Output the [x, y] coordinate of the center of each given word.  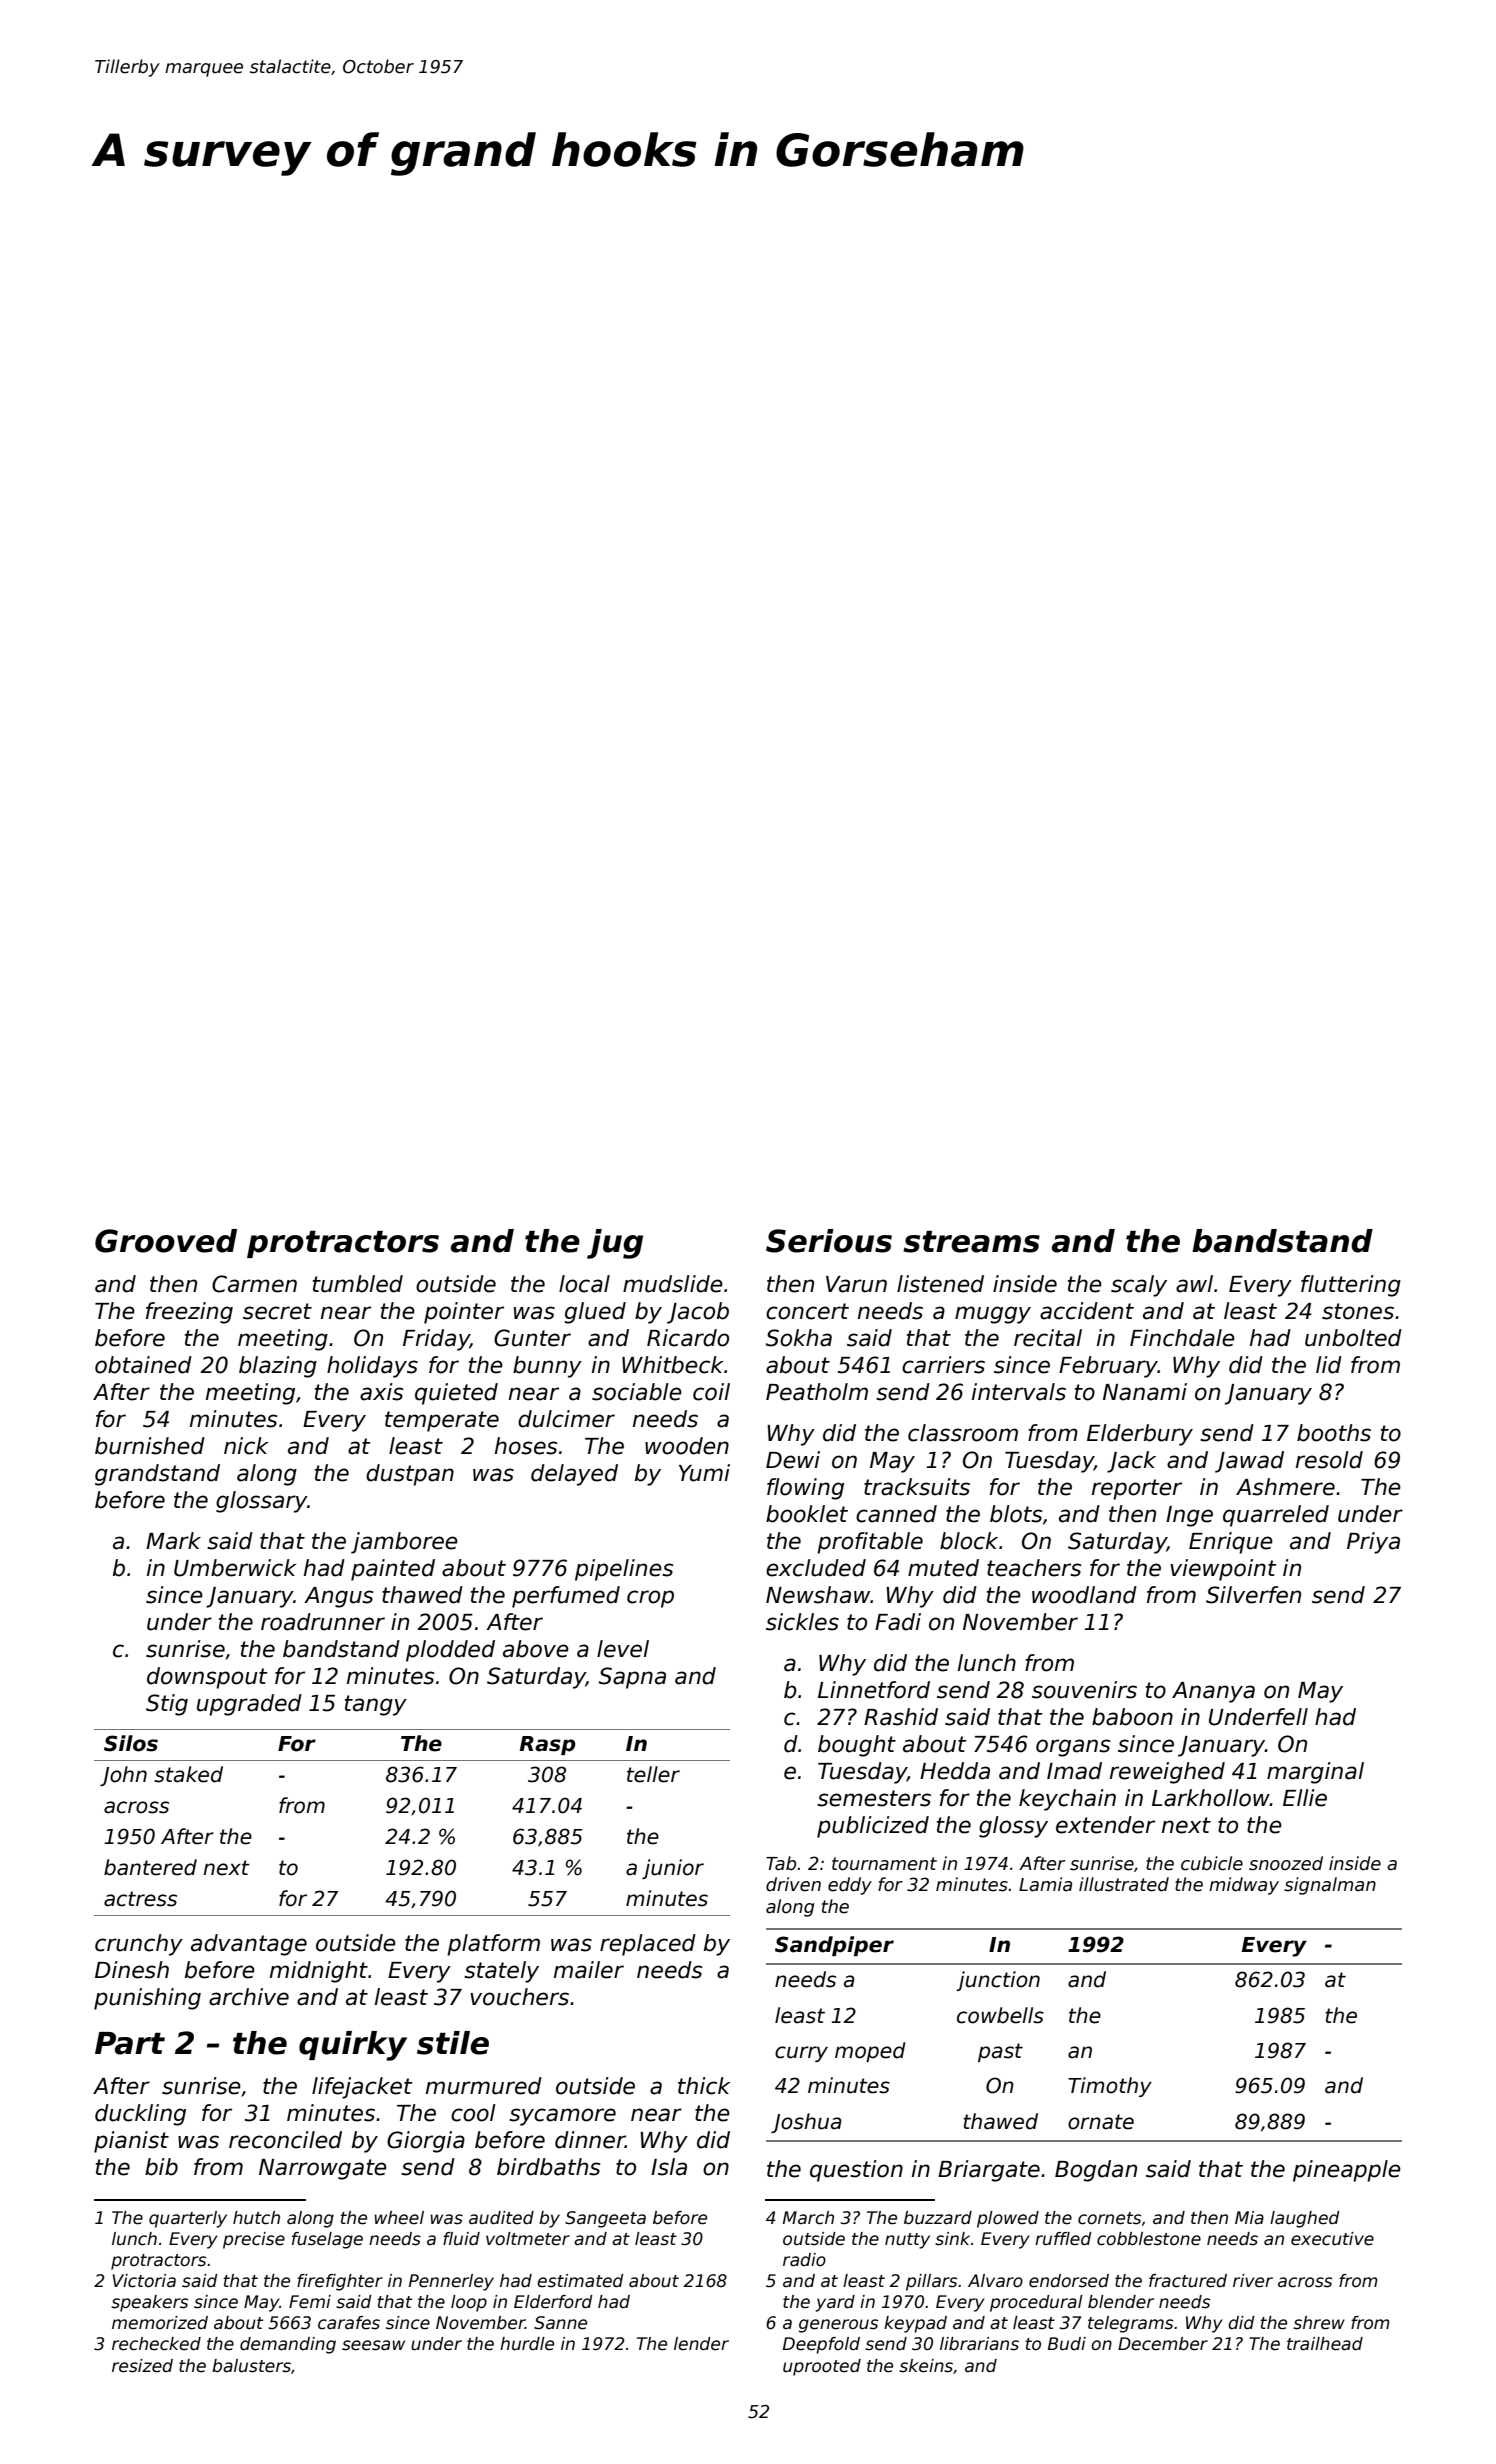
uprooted [822, 2367]
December [1163, 2344]
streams [971, 1242]
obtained [143, 1365]
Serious [829, 1241]
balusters [251, 2366]
